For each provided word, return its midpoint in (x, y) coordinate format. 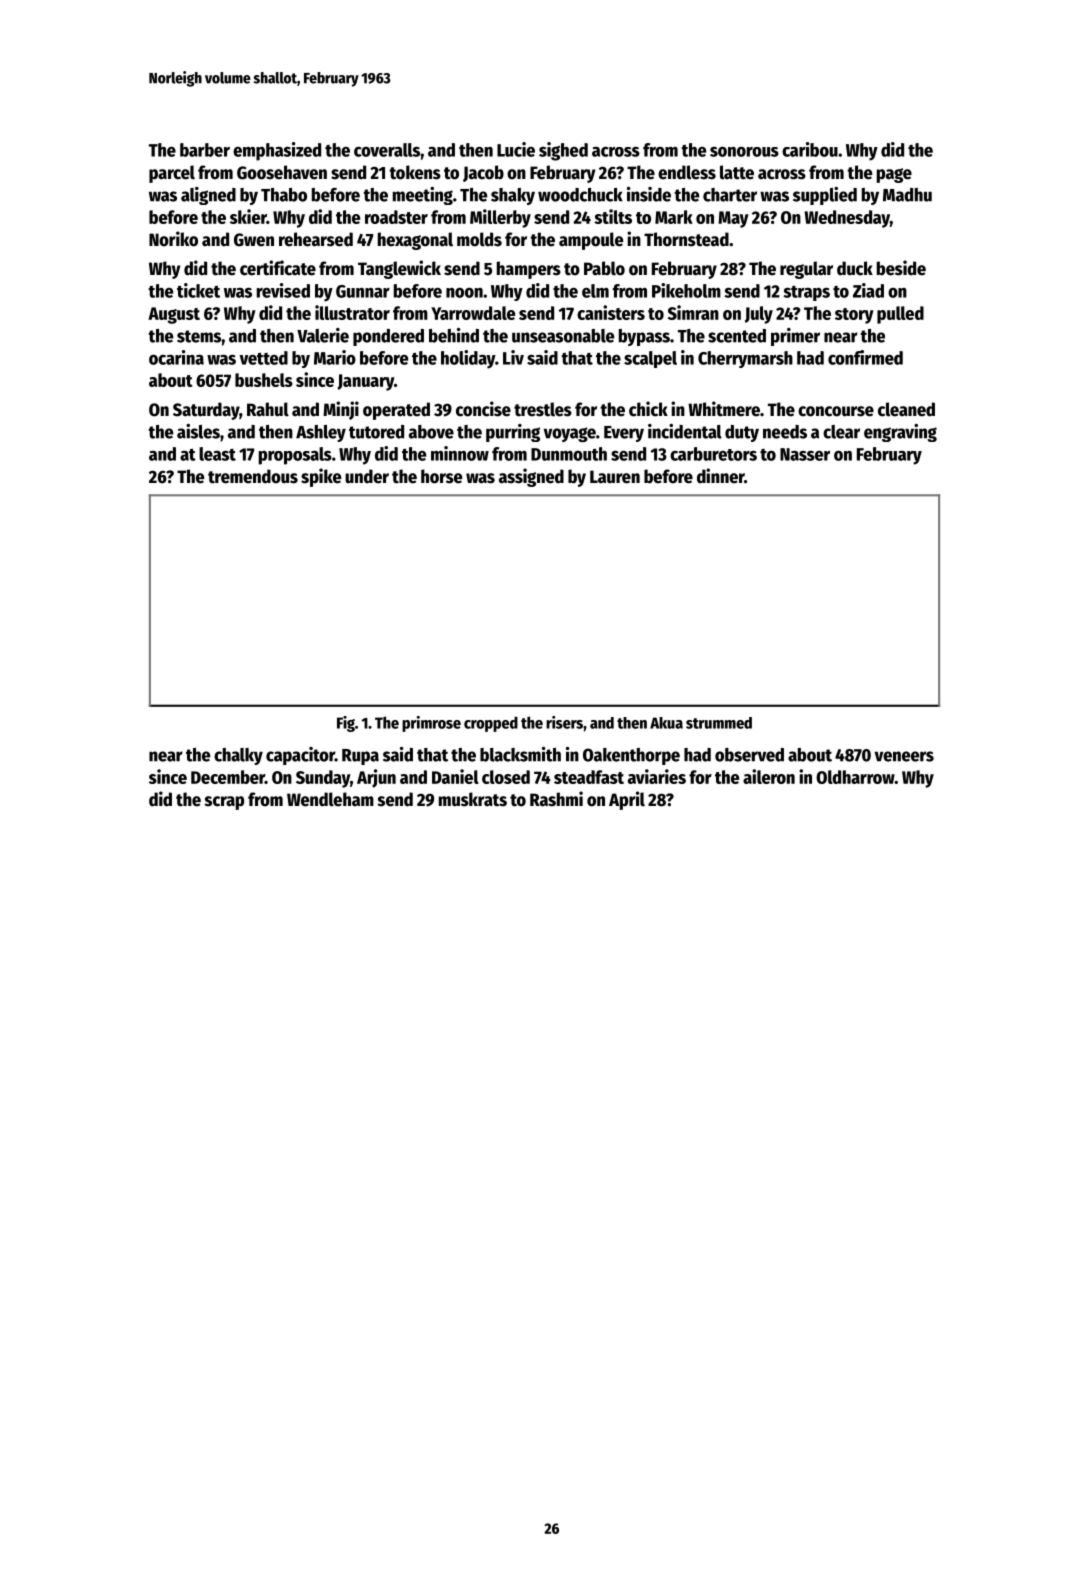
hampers (529, 270)
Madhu (907, 195)
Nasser (805, 454)
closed (506, 777)
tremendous (253, 476)
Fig (346, 724)
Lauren (615, 477)
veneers (904, 756)
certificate (278, 268)
